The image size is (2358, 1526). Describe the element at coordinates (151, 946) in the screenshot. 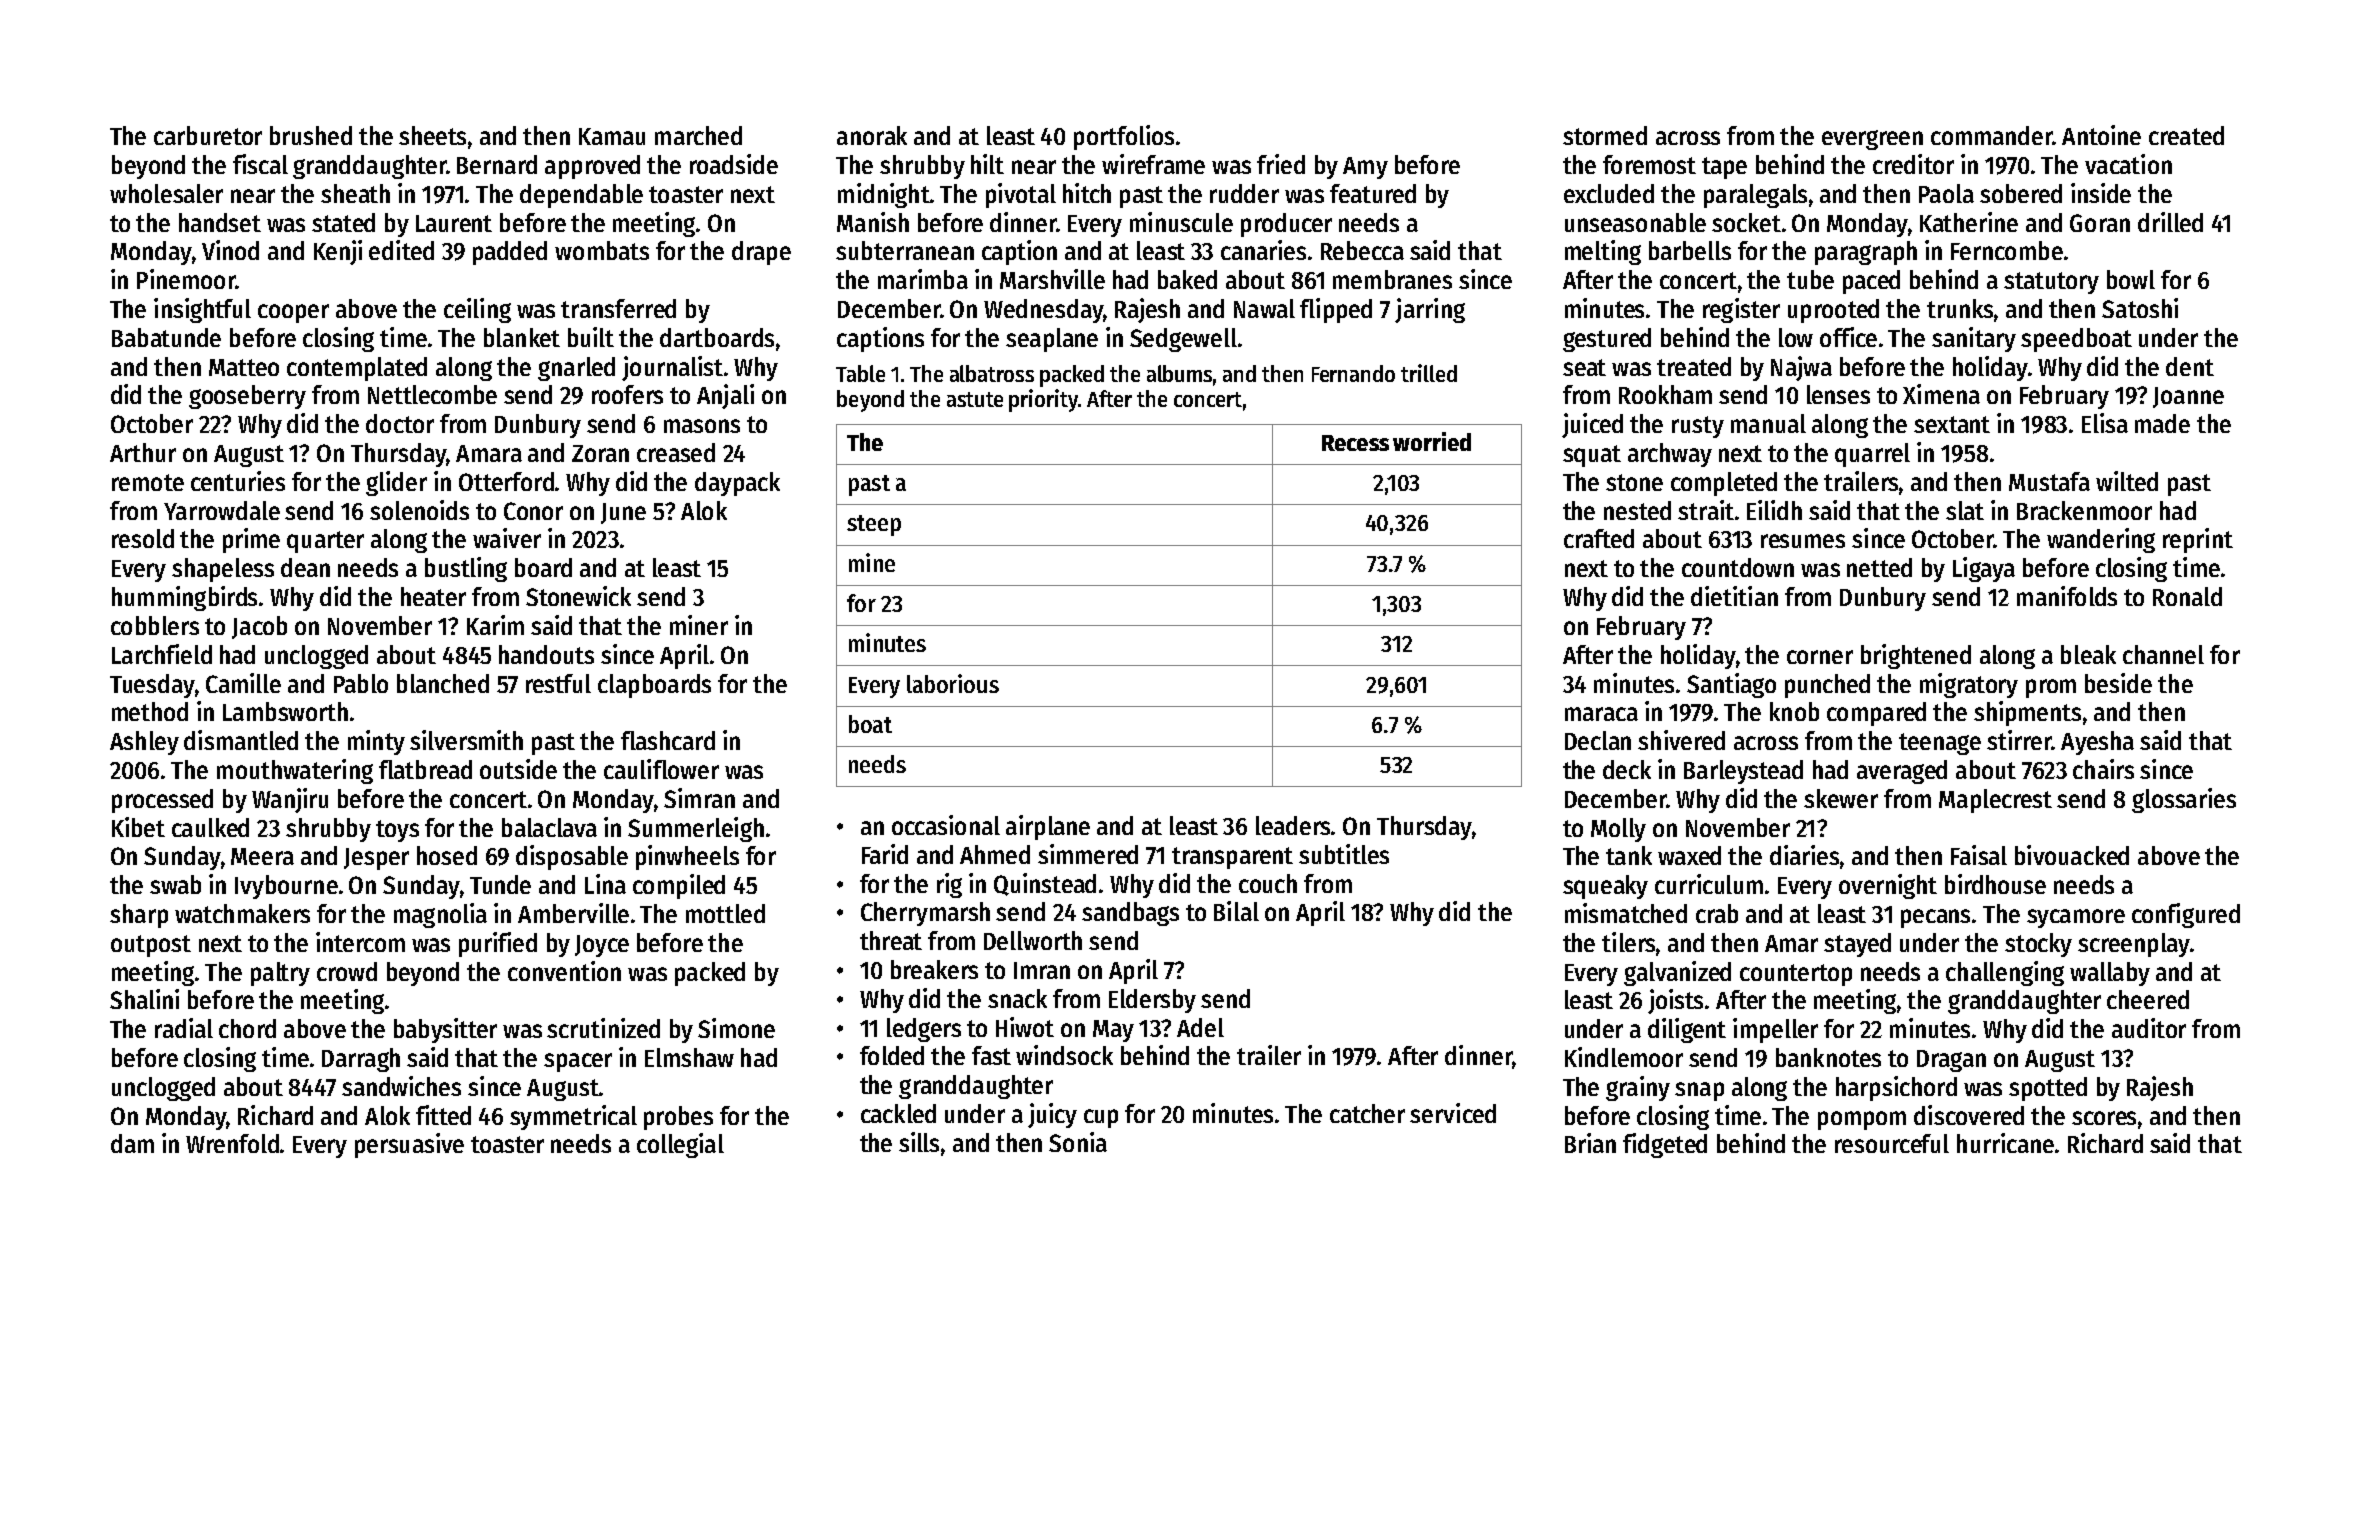

I see `outpost` at that location.
